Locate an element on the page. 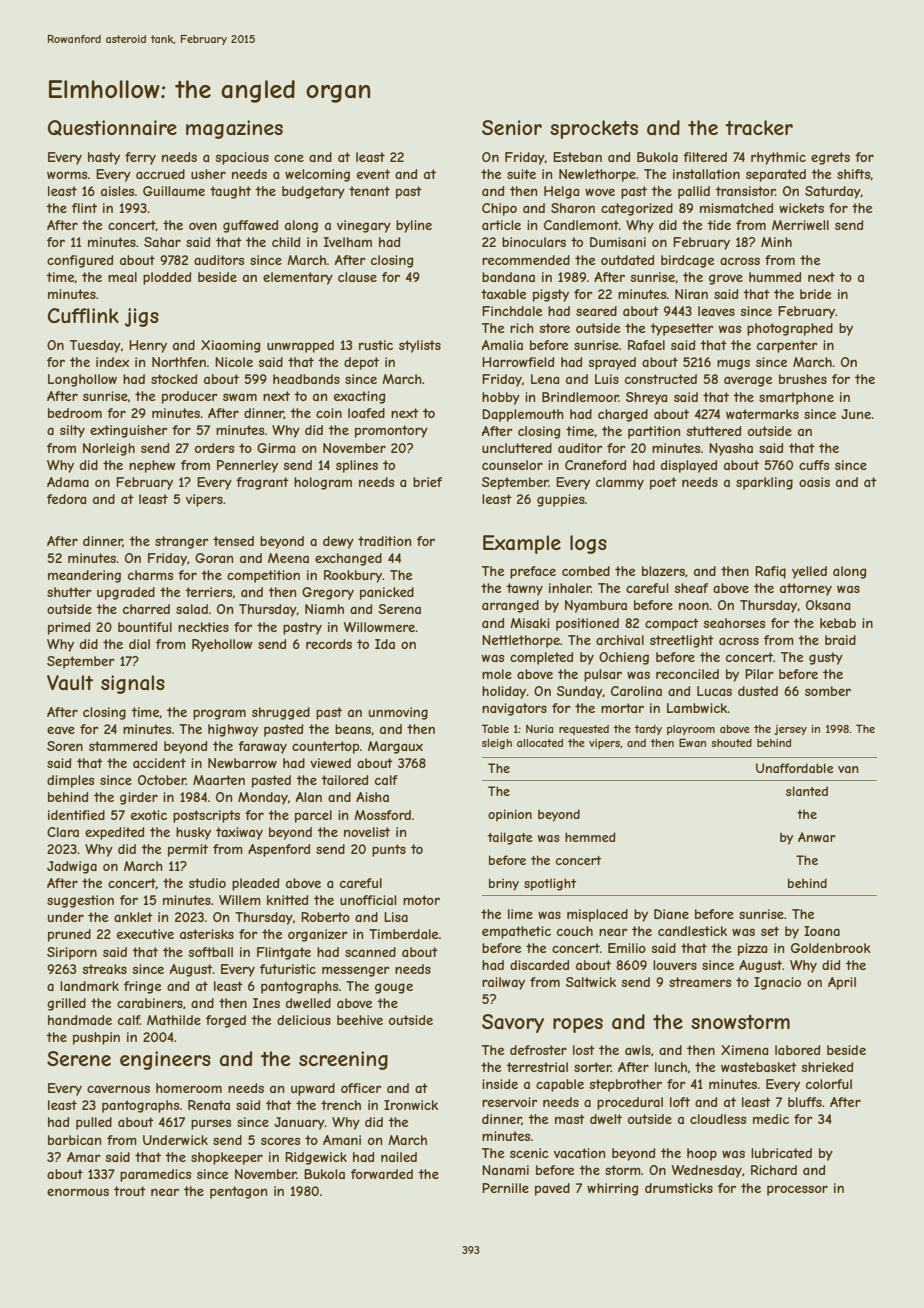  partition is located at coordinates (654, 432).
